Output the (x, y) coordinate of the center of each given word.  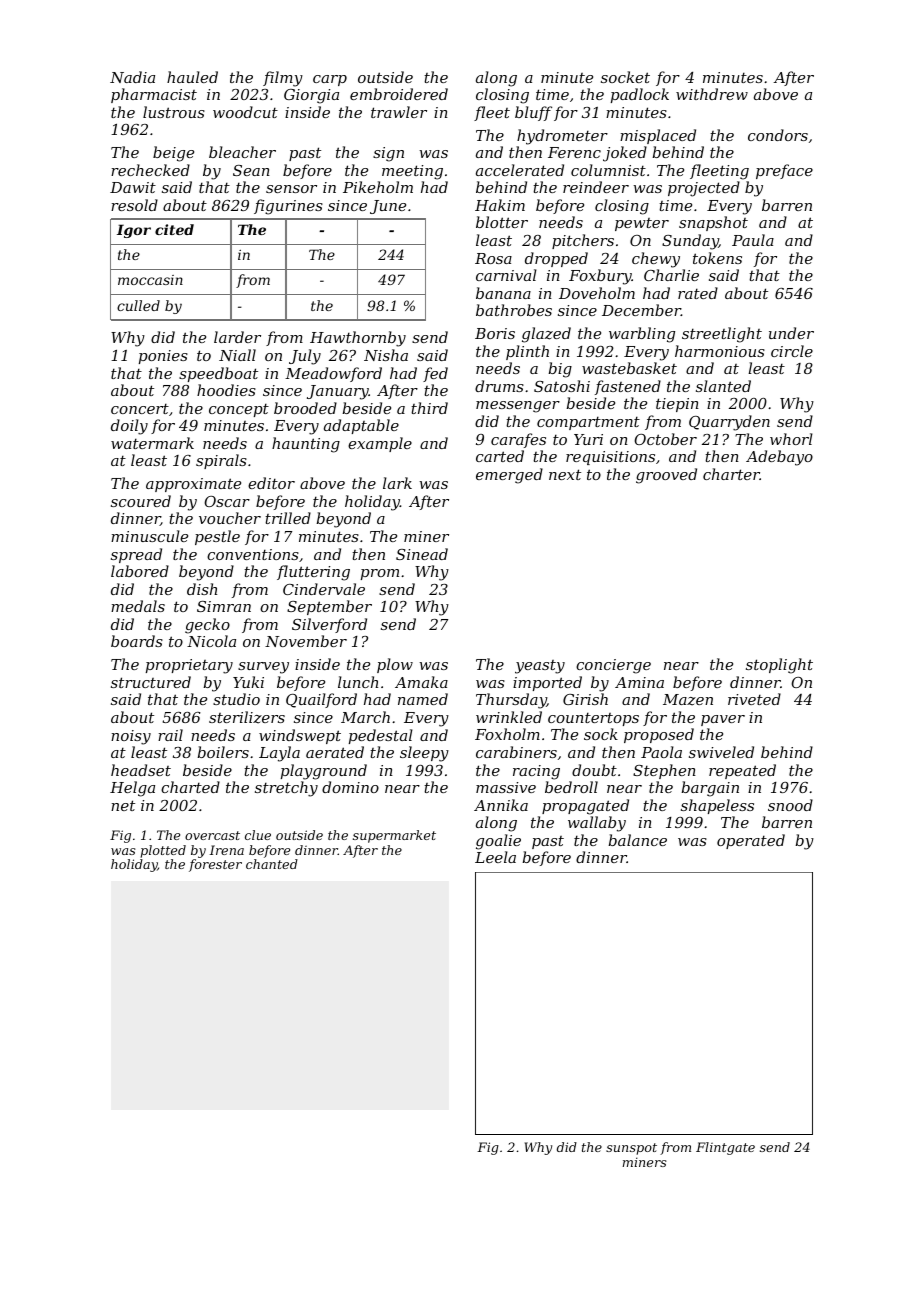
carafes (518, 440)
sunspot (631, 1149)
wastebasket (629, 368)
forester (215, 865)
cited (174, 229)
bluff (533, 113)
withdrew (712, 94)
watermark (152, 443)
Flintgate (725, 1148)
